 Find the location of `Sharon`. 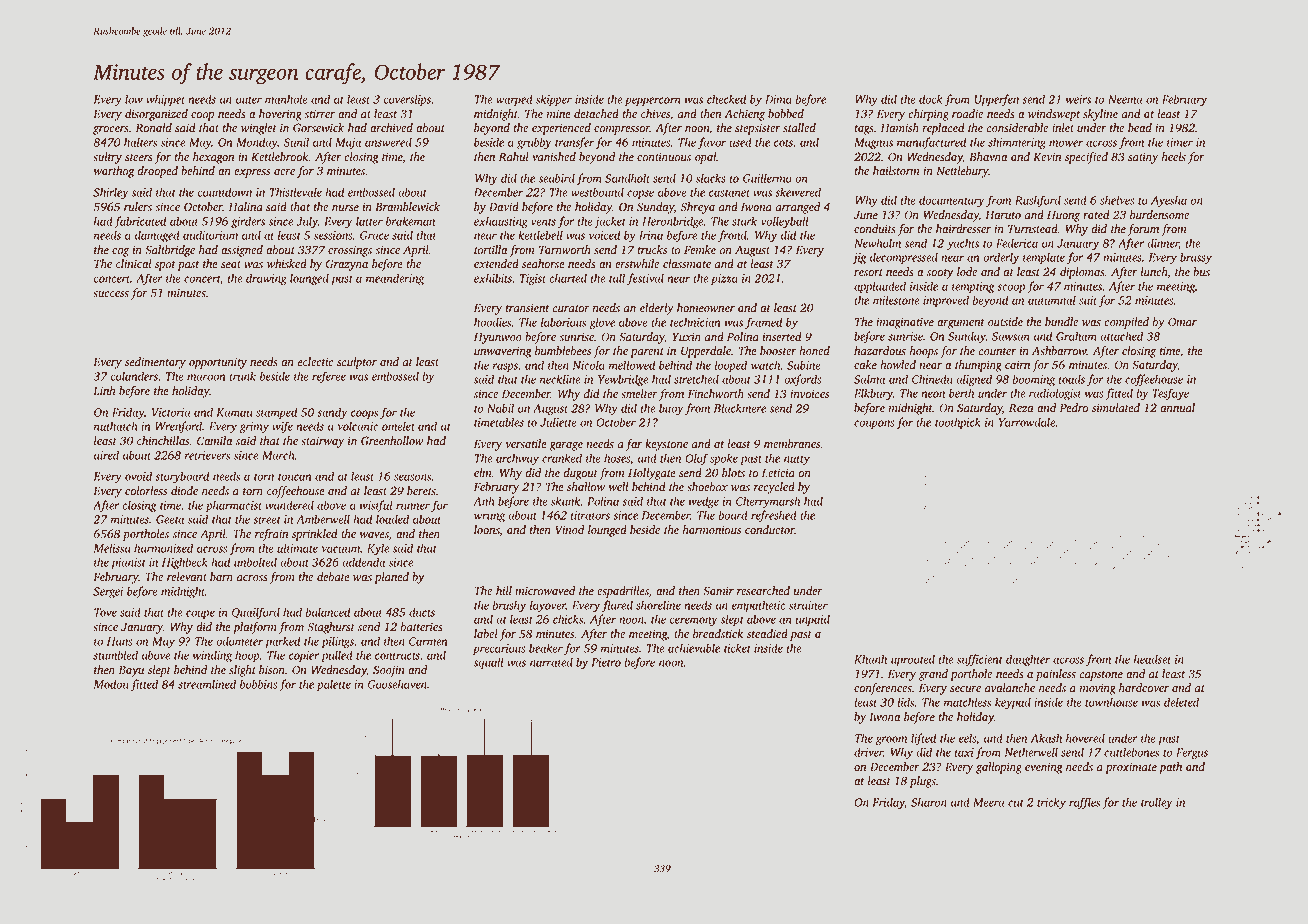

Sharon is located at coordinates (929, 802).
